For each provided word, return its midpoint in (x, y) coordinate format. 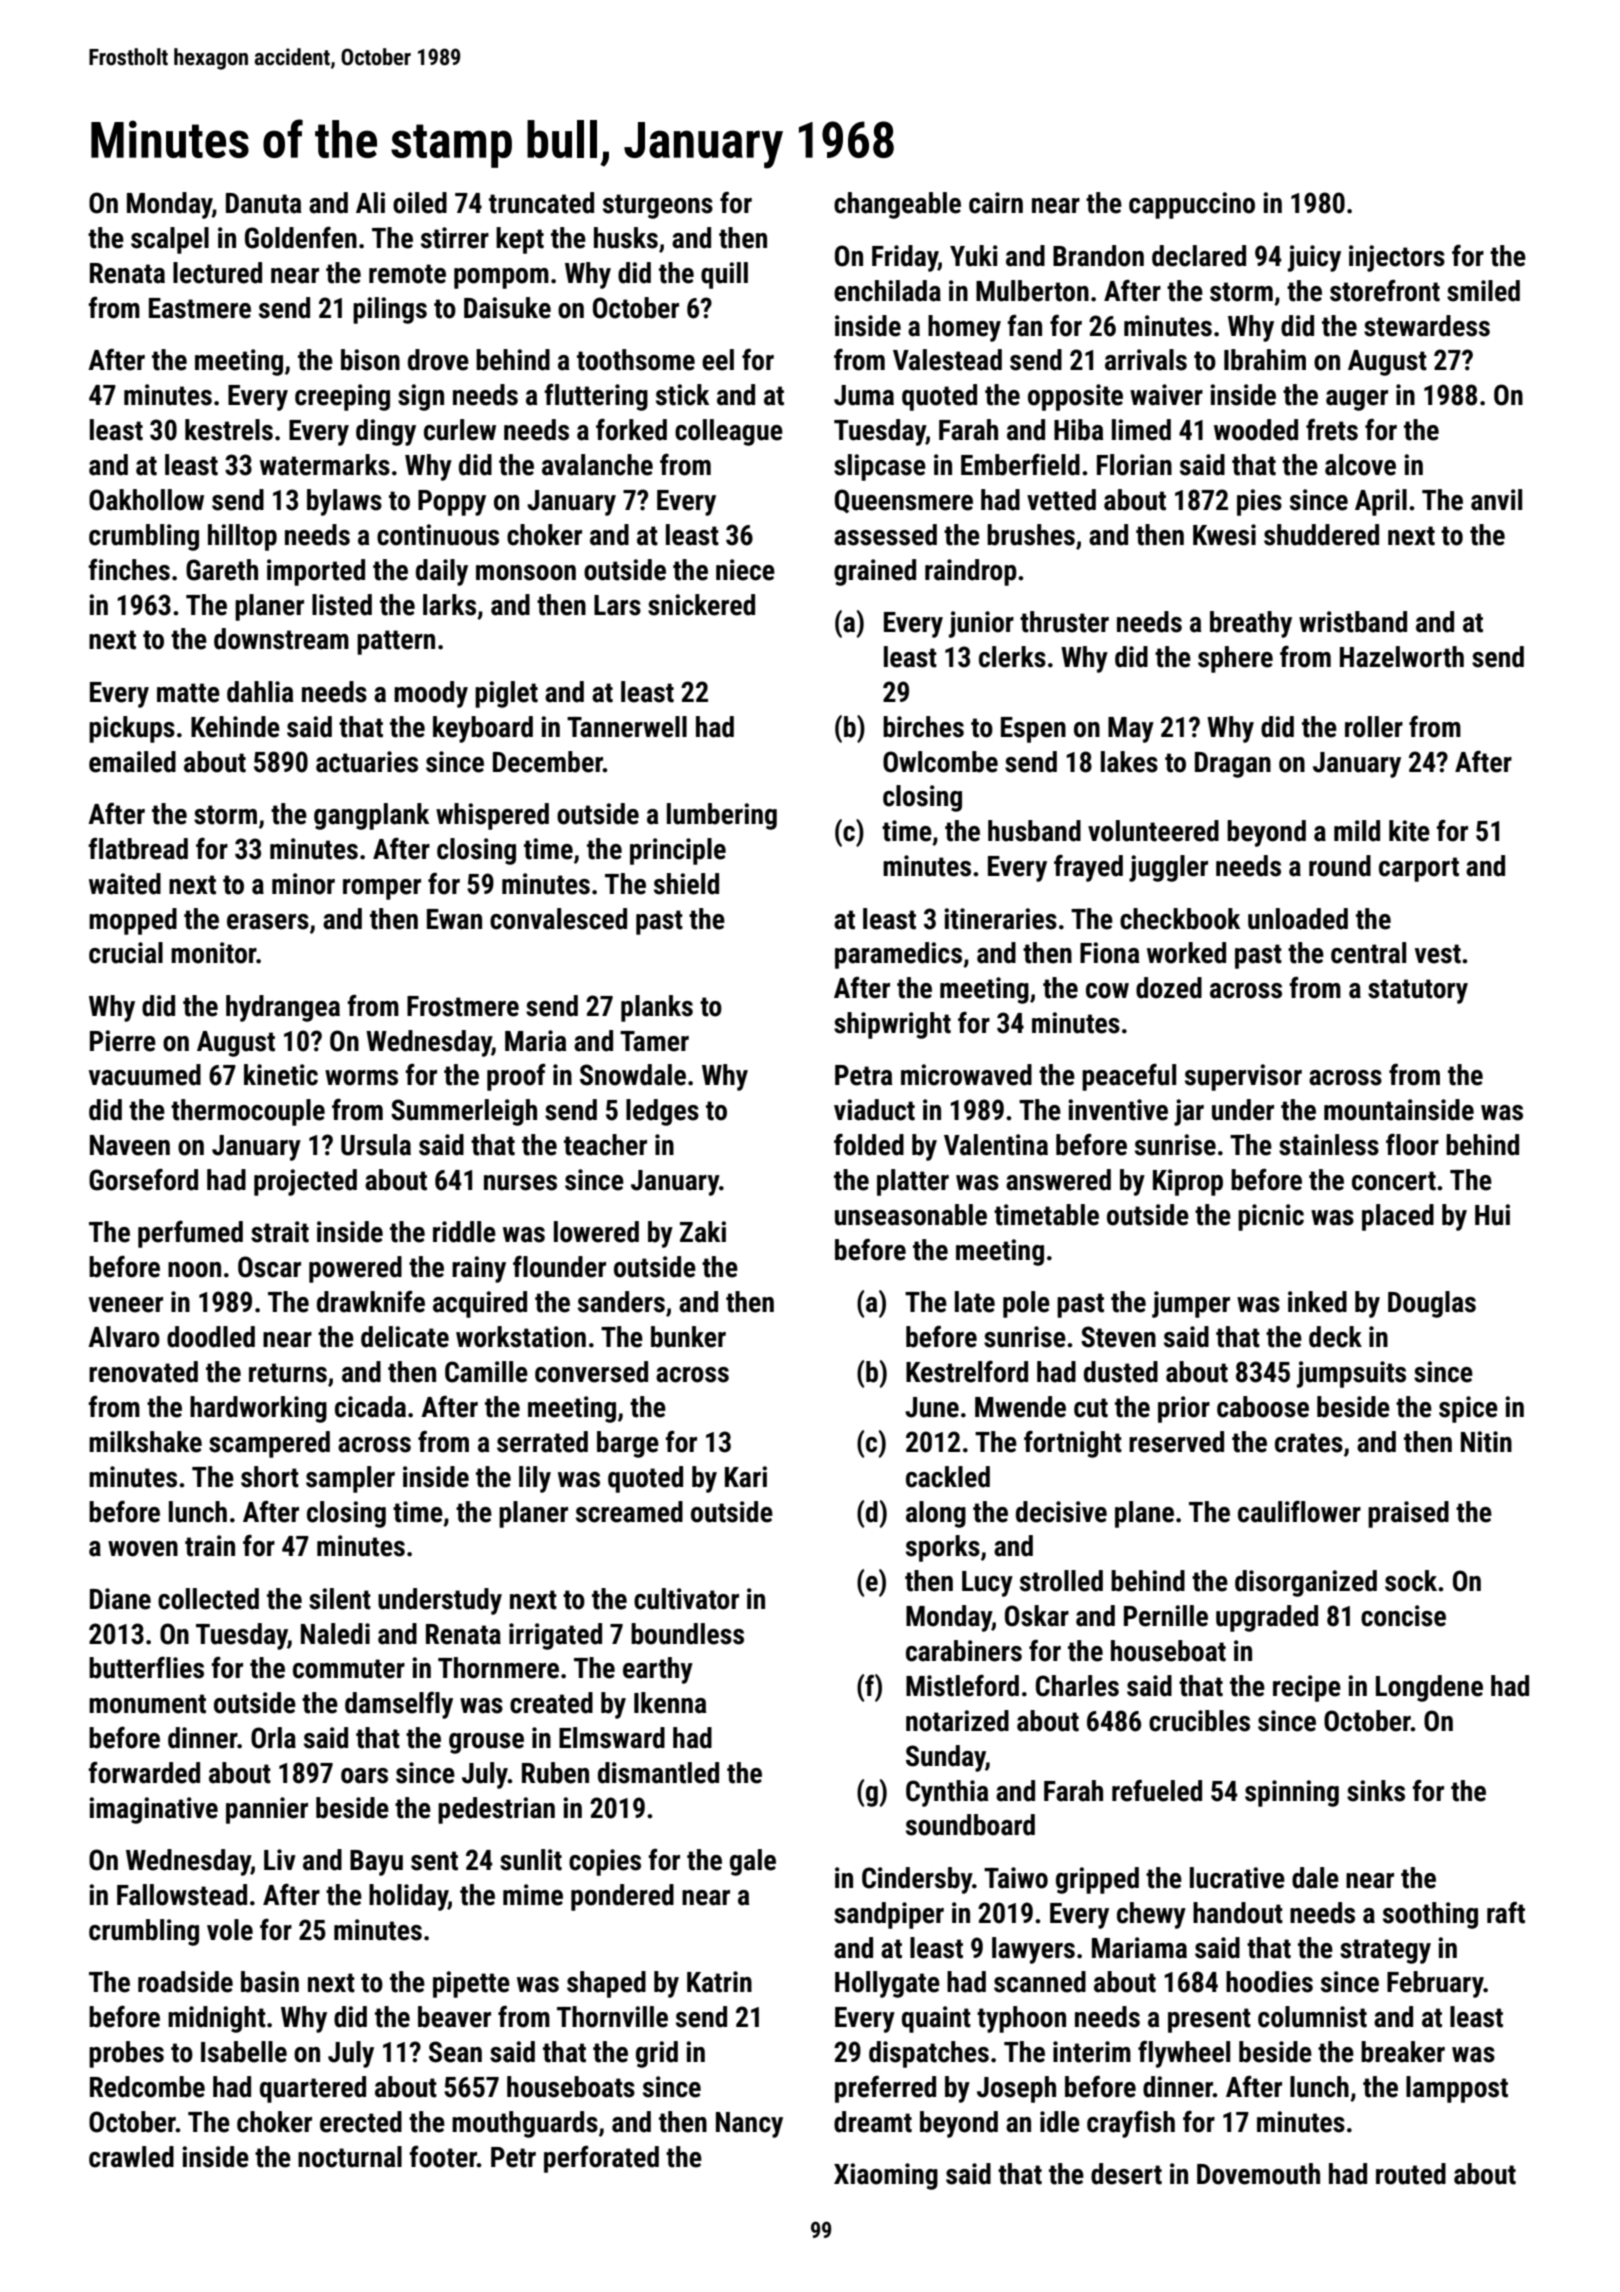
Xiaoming (886, 2176)
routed (1411, 2174)
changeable (897, 205)
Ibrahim (1265, 360)
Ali (370, 202)
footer (443, 2157)
